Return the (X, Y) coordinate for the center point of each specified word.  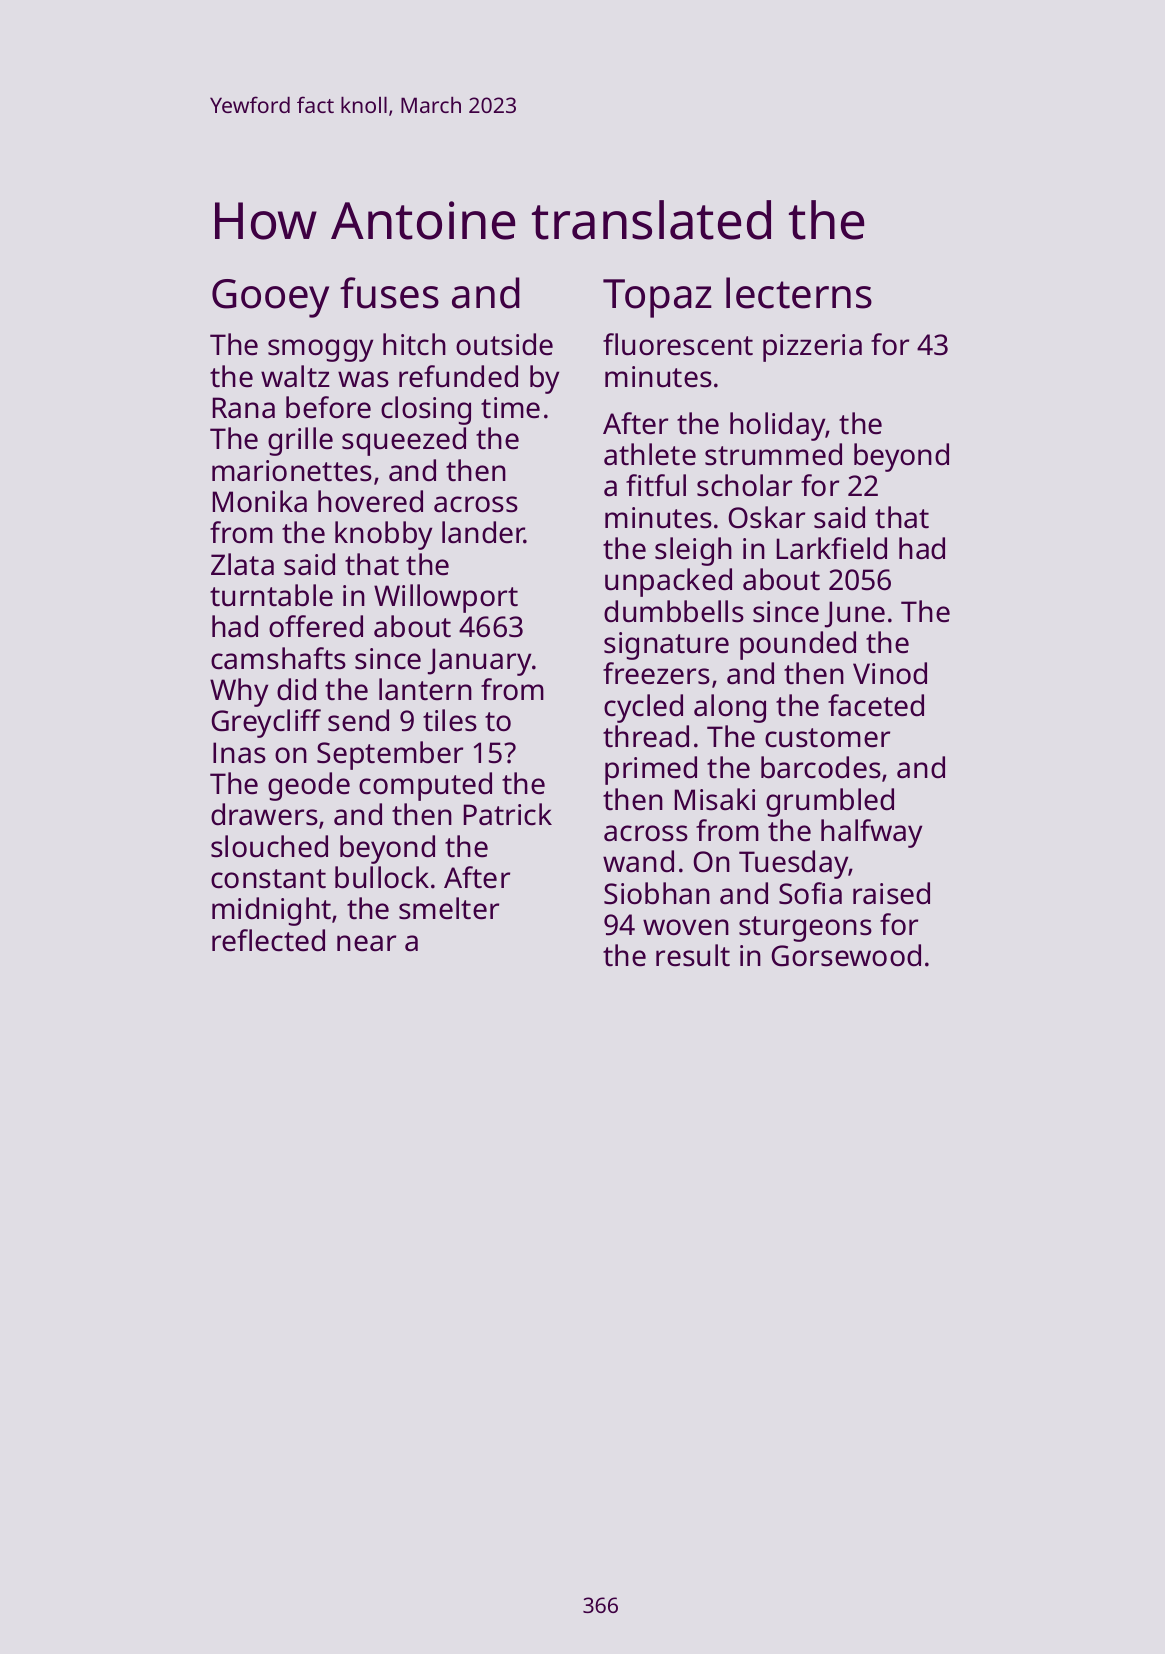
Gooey (270, 298)
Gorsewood (846, 955)
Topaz (657, 298)
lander (483, 532)
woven (686, 927)
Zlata (242, 564)
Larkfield (832, 548)
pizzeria (812, 348)
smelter (449, 908)
